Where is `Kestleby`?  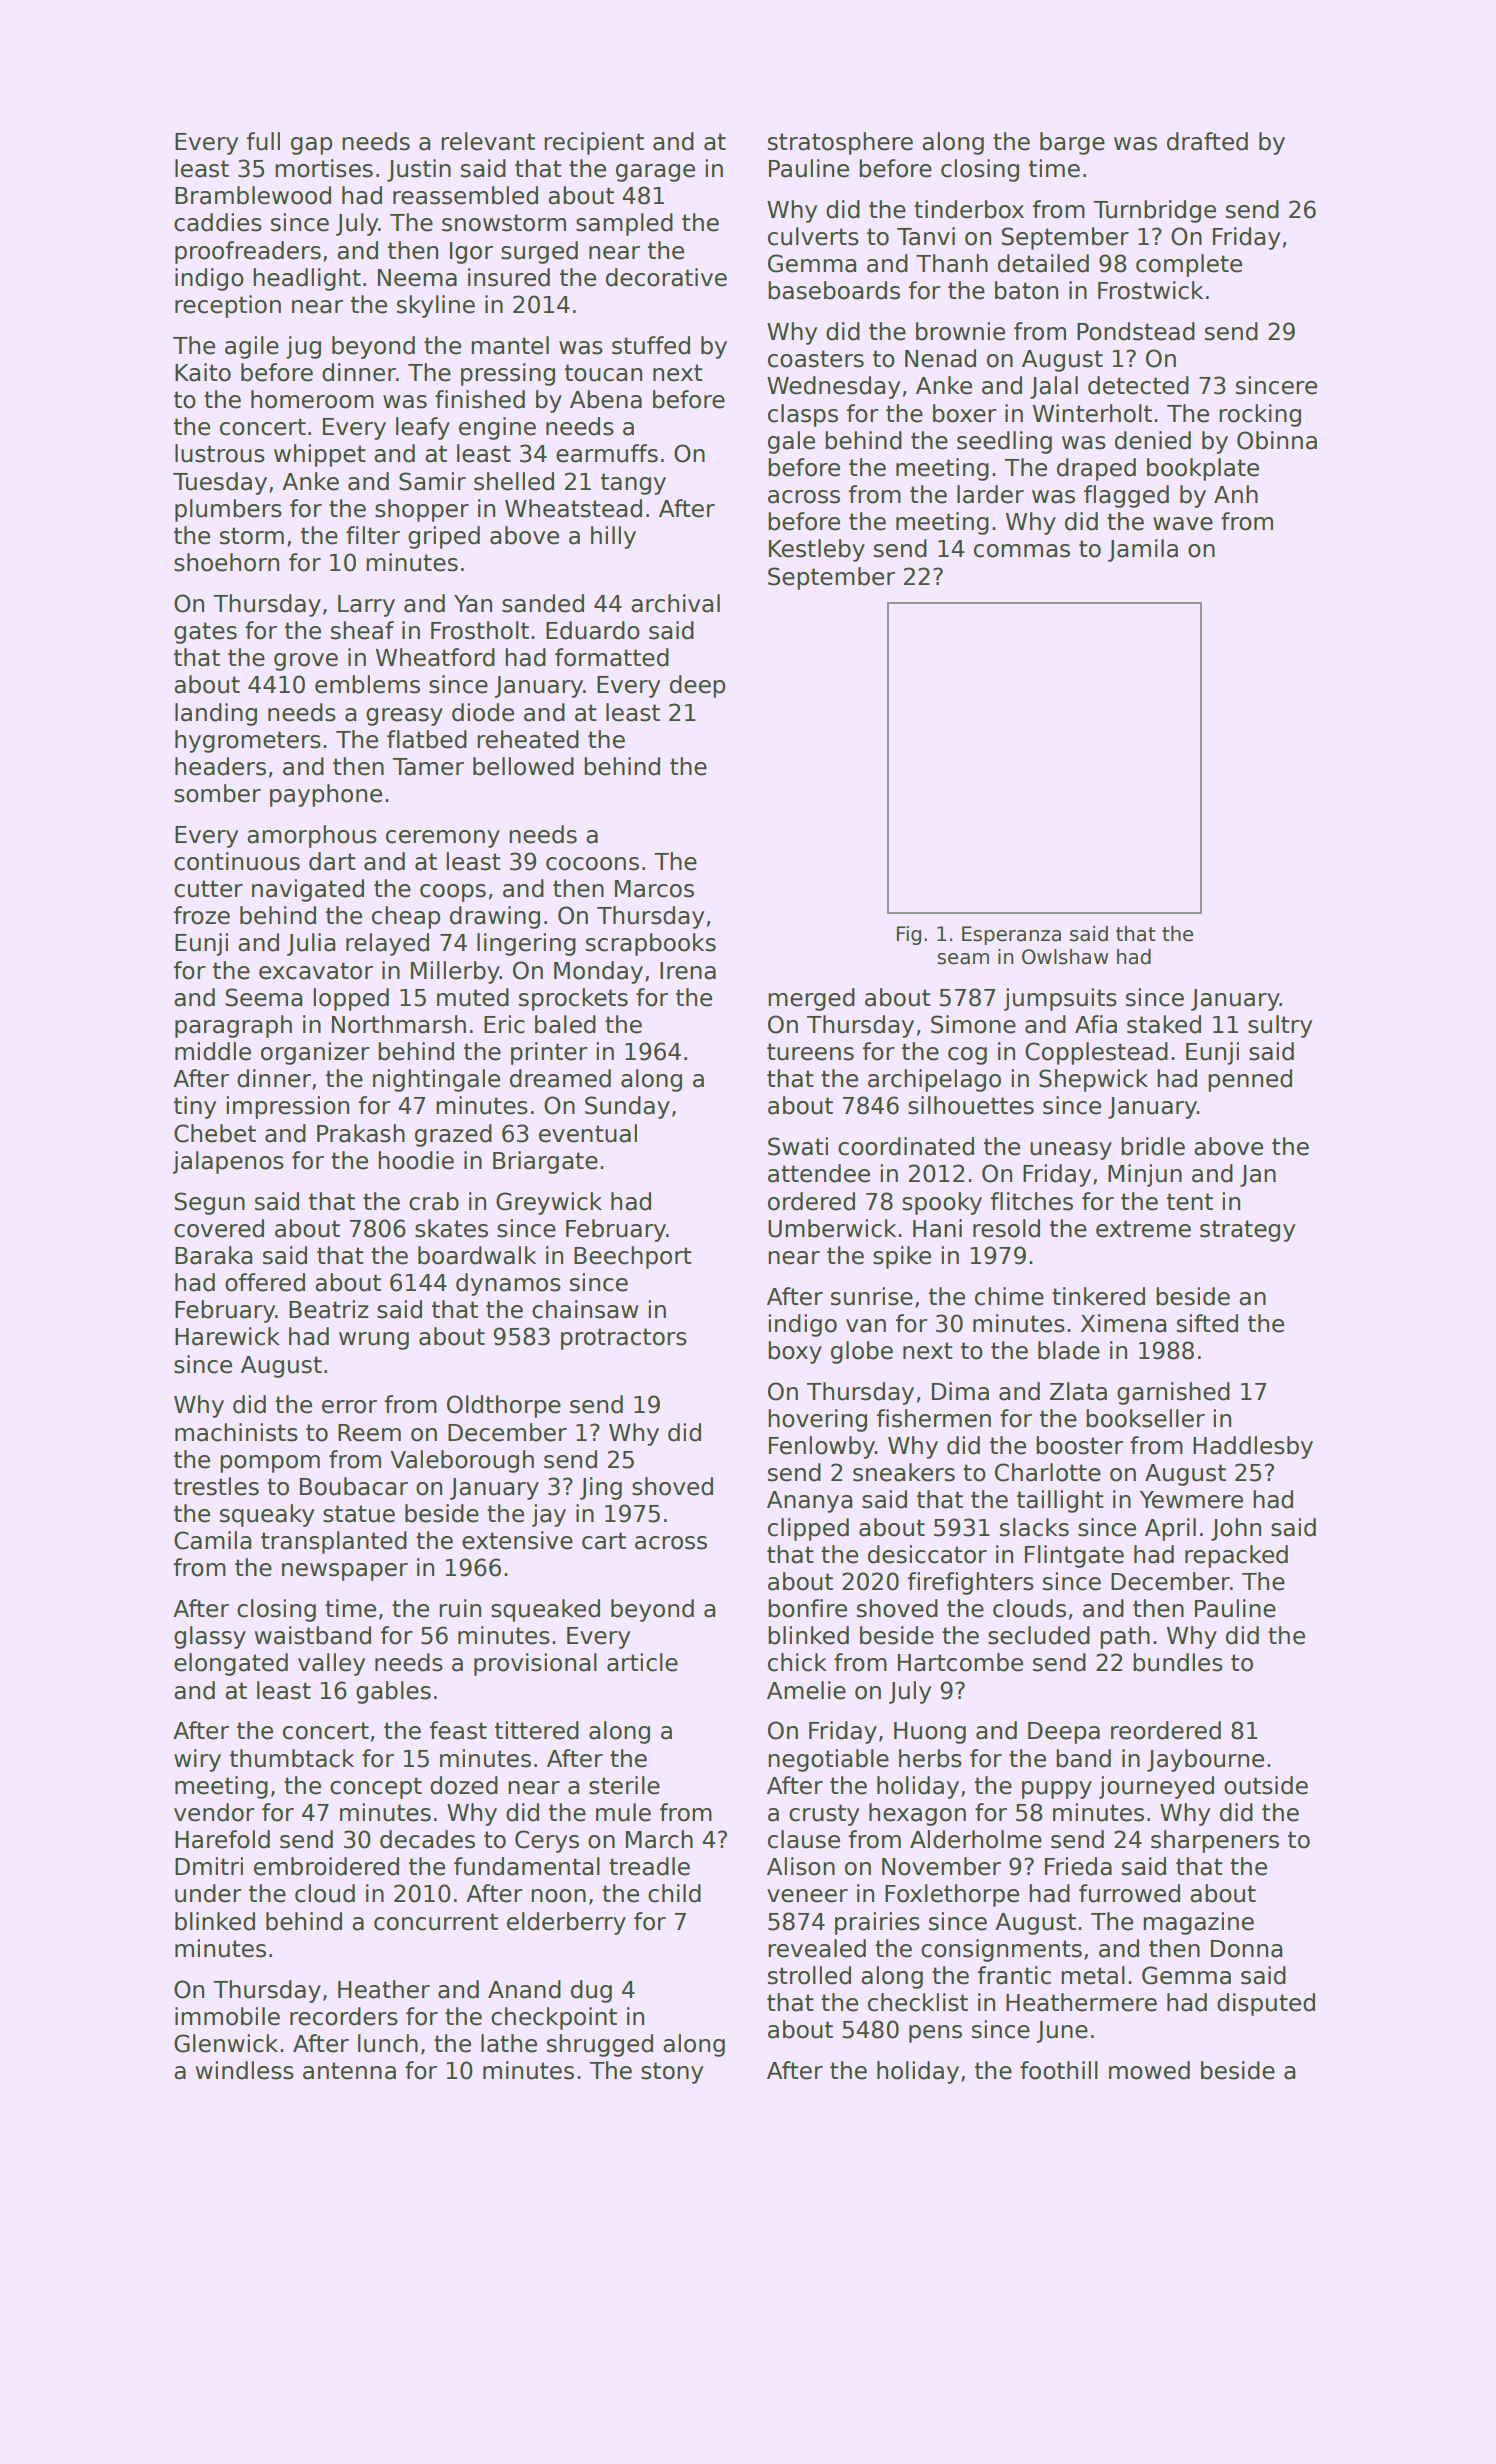
Kestleby is located at coordinates (817, 550).
